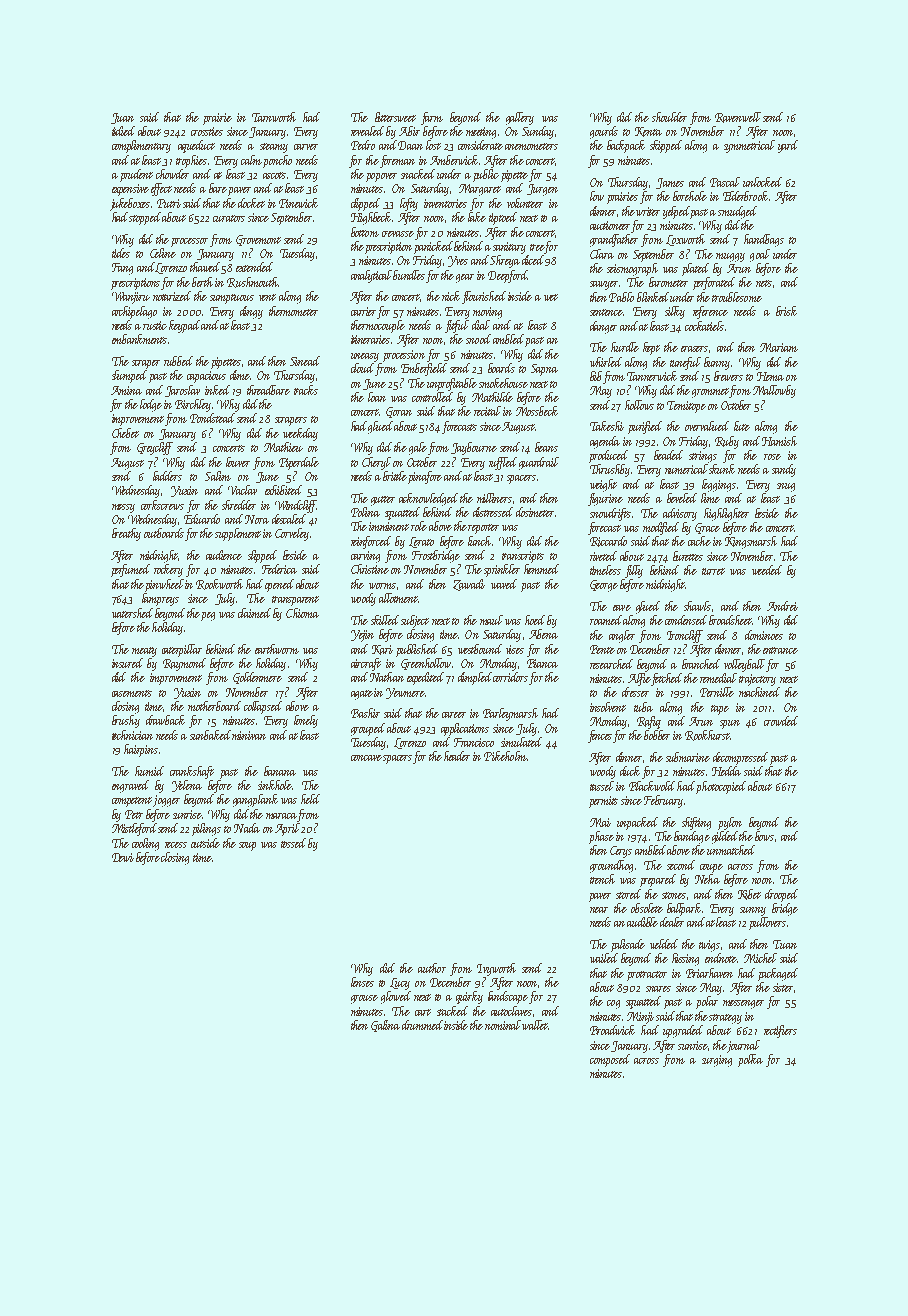 The width and height of the screenshot is (908, 1316). What do you see at coordinates (136, 175) in the screenshot?
I see `prudent` at bounding box center [136, 175].
